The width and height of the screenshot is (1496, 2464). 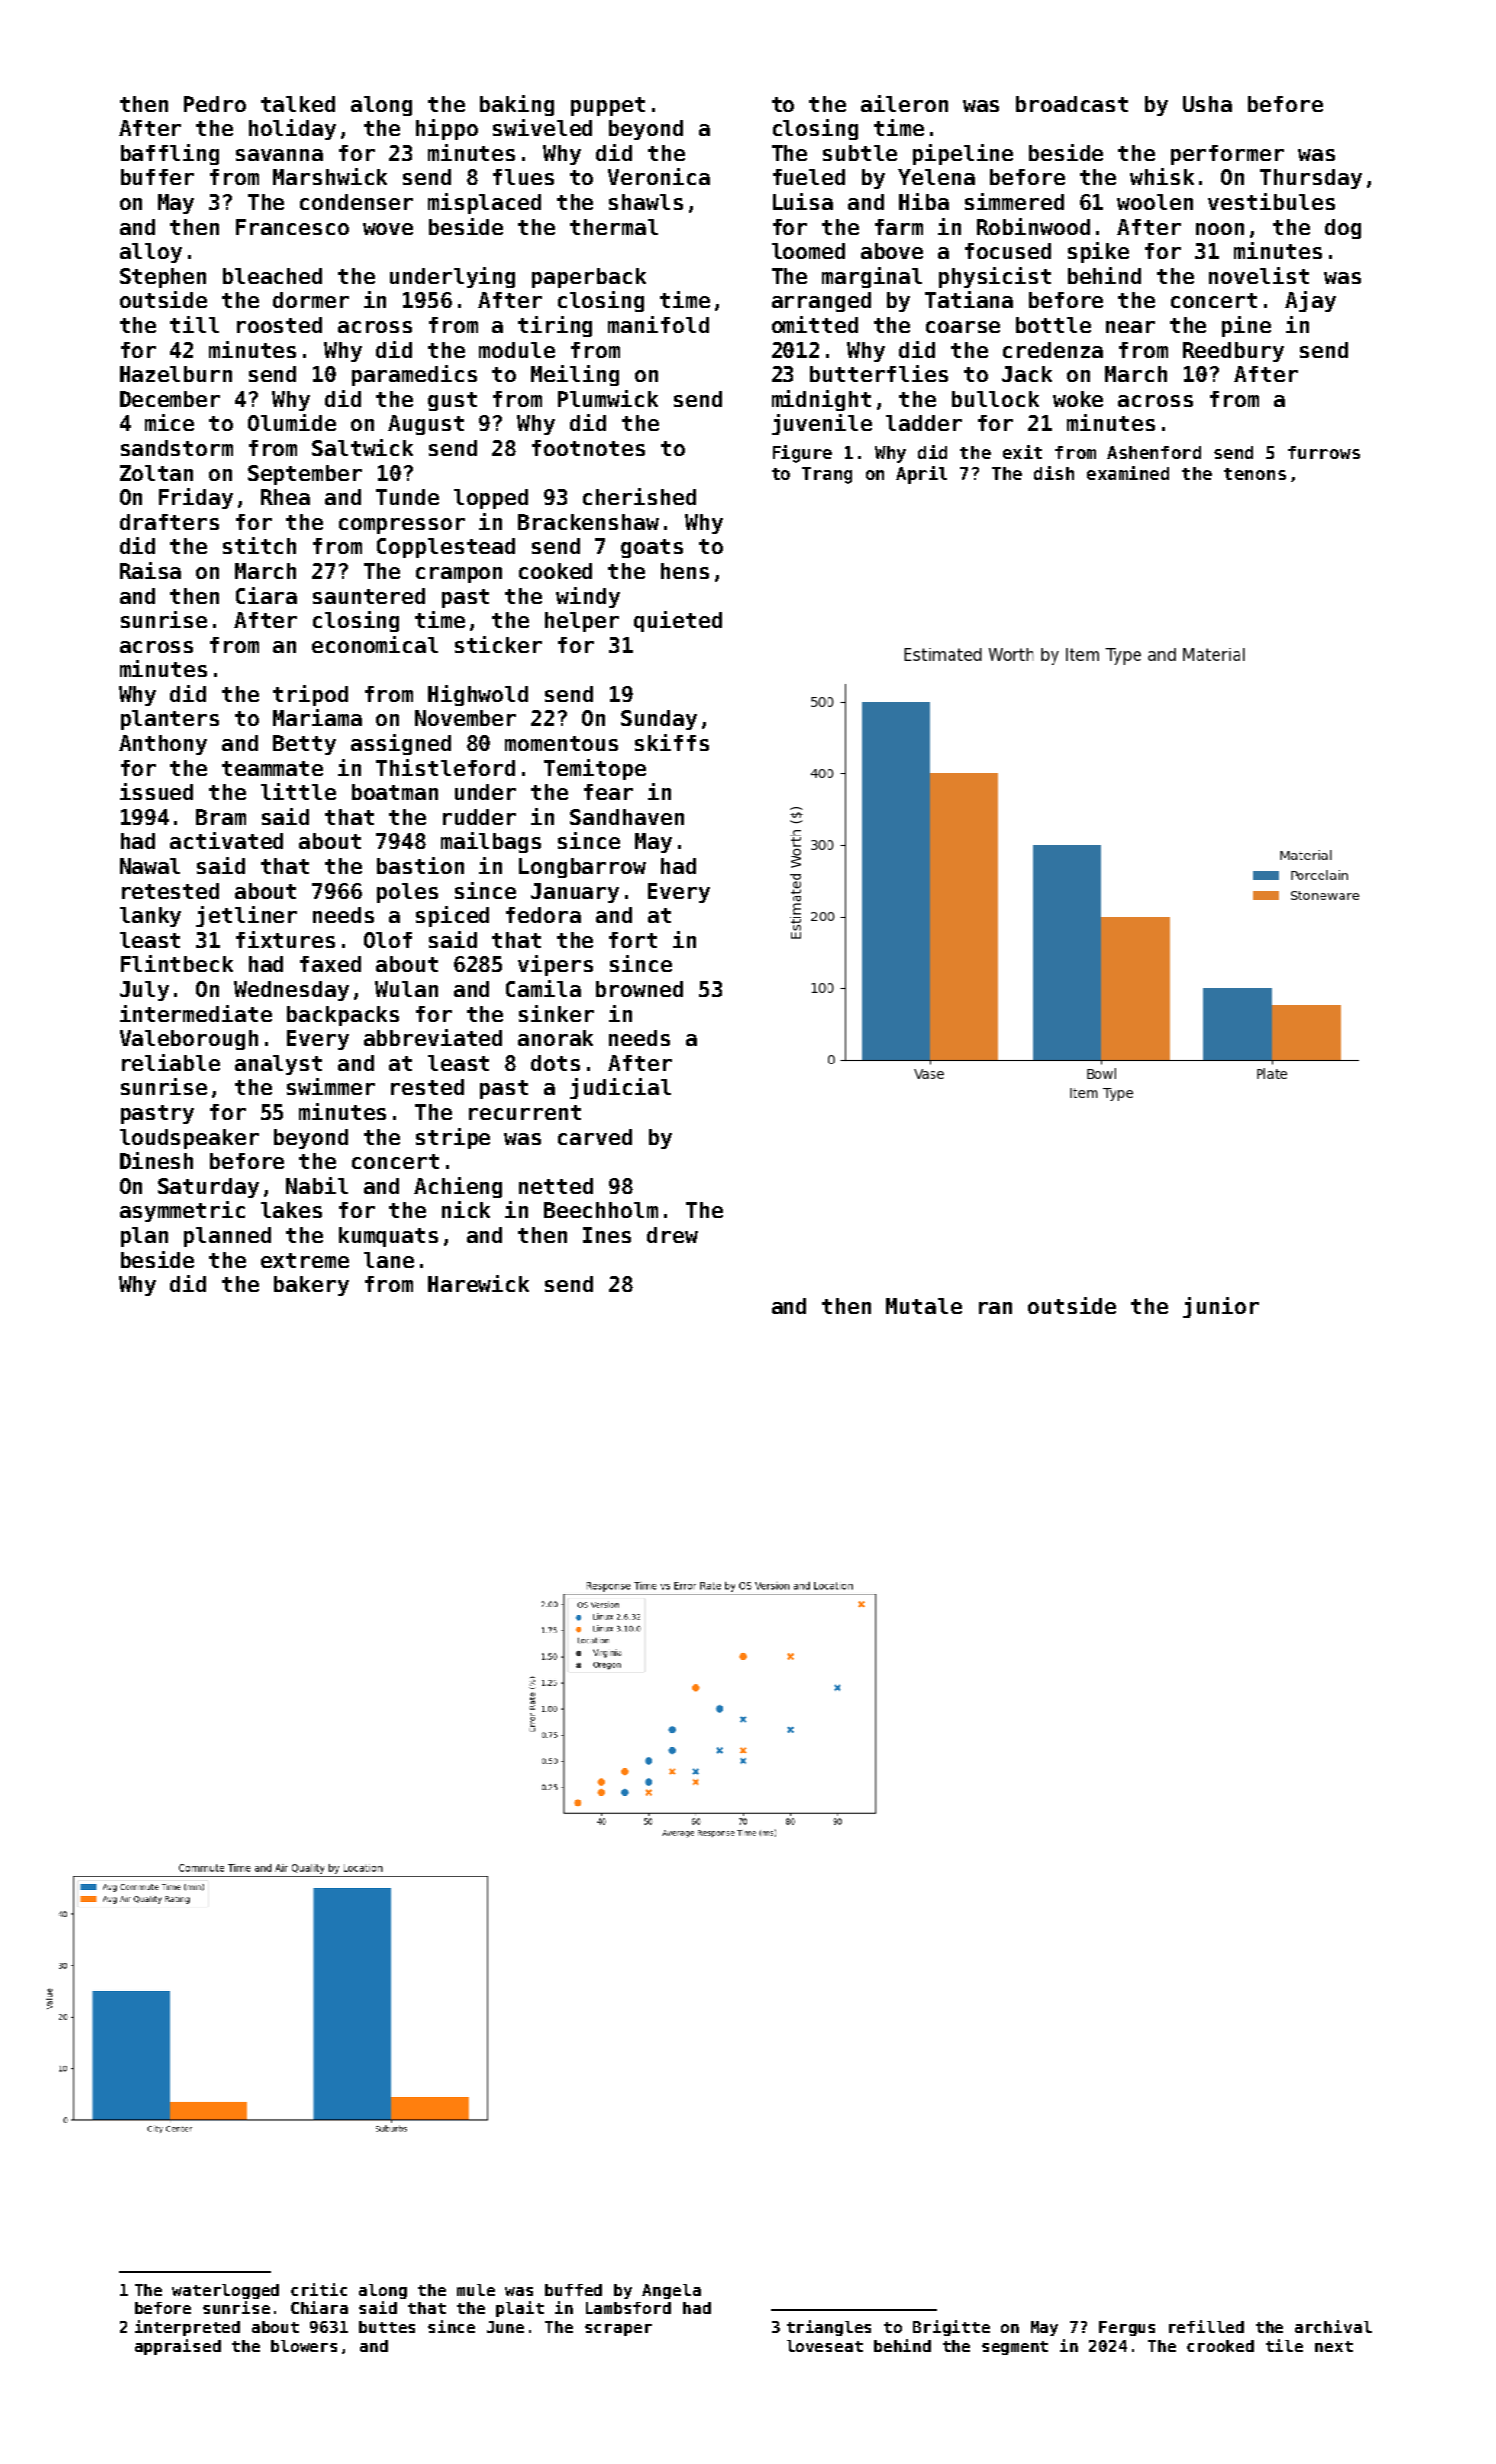 What do you see at coordinates (672, 1235) in the screenshot?
I see `drew` at bounding box center [672, 1235].
